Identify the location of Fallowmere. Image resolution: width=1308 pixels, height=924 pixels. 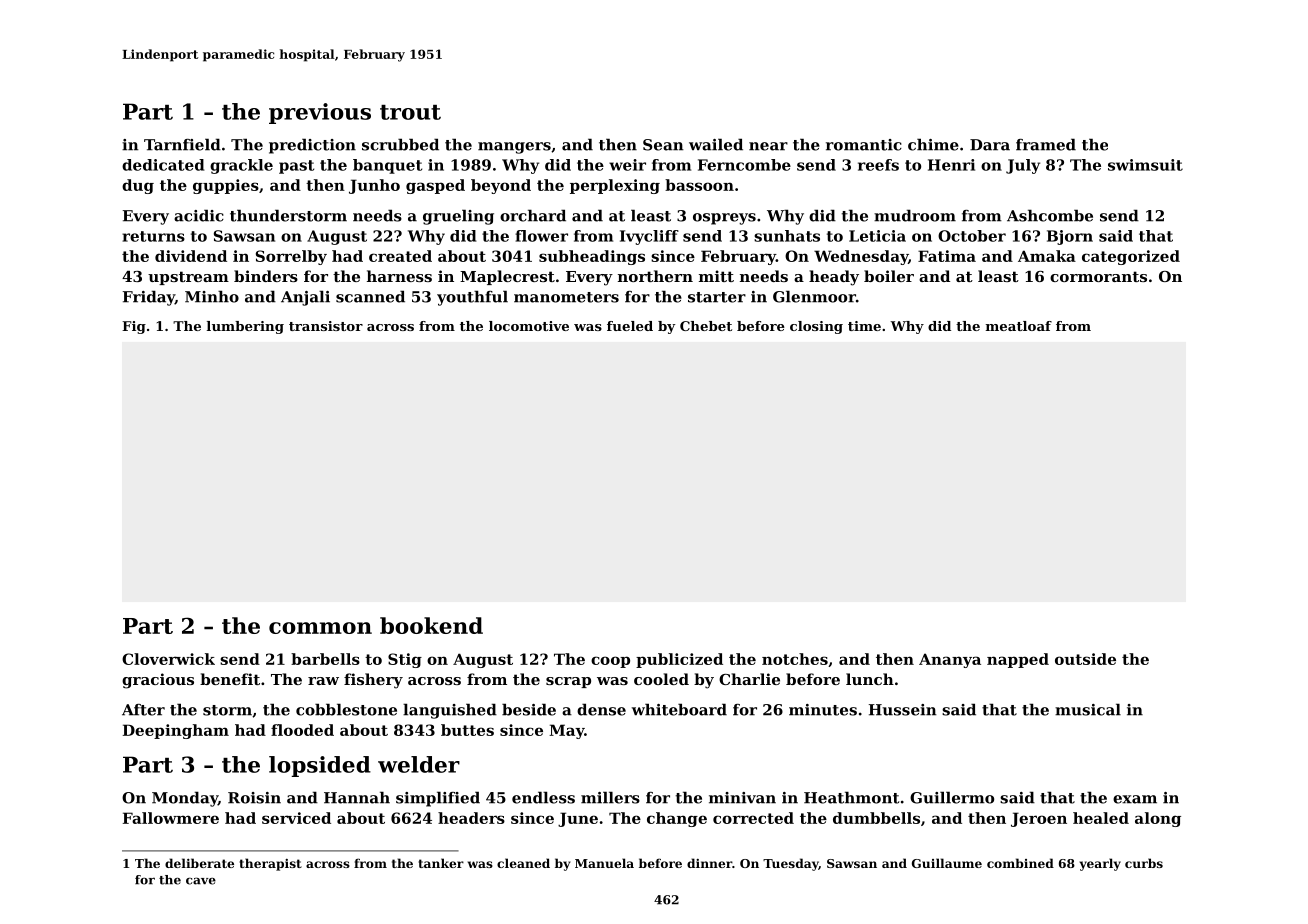
(171, 818).
